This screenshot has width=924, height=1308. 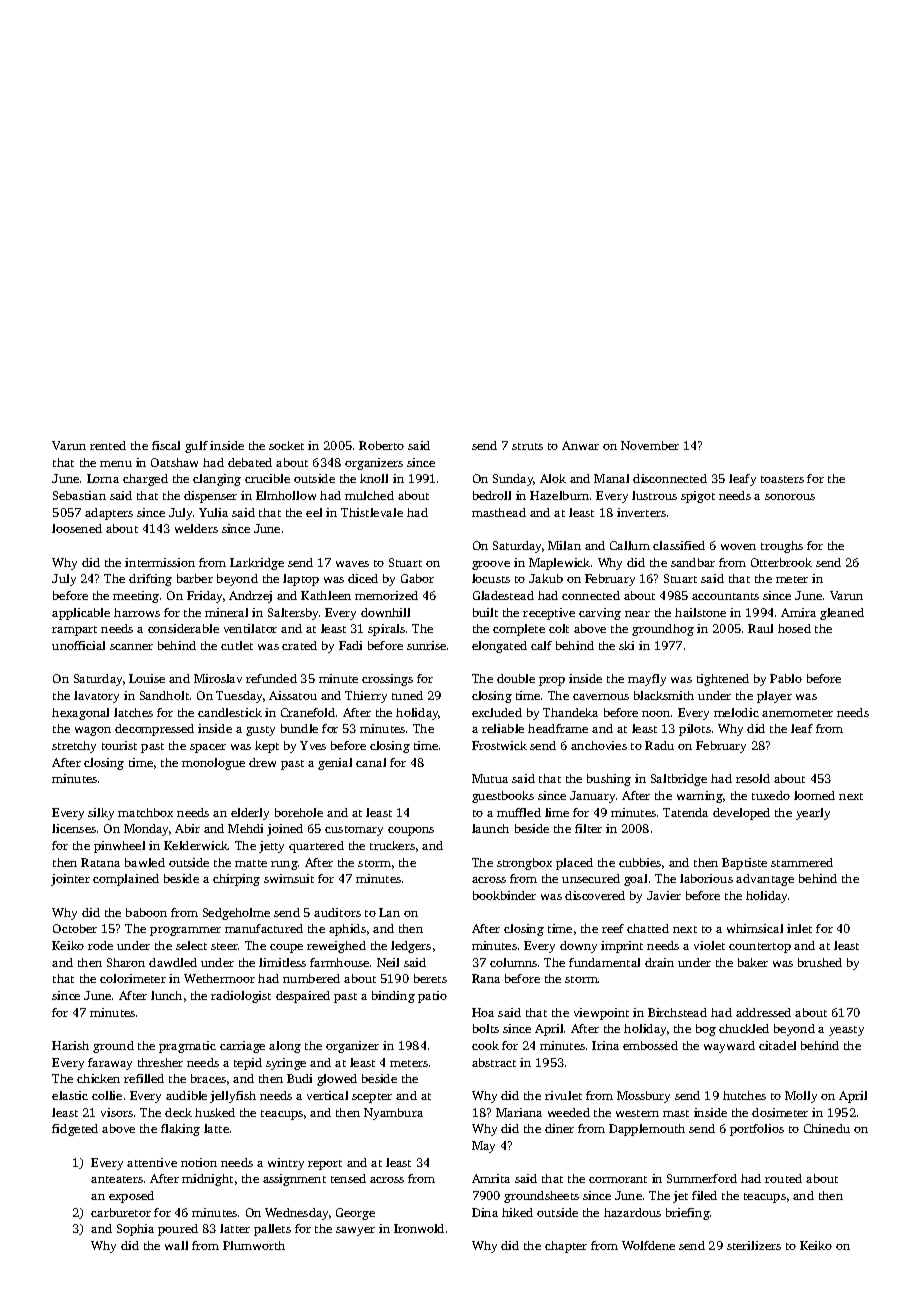 I want to click on chapter, so click(x=566, y=1247).
